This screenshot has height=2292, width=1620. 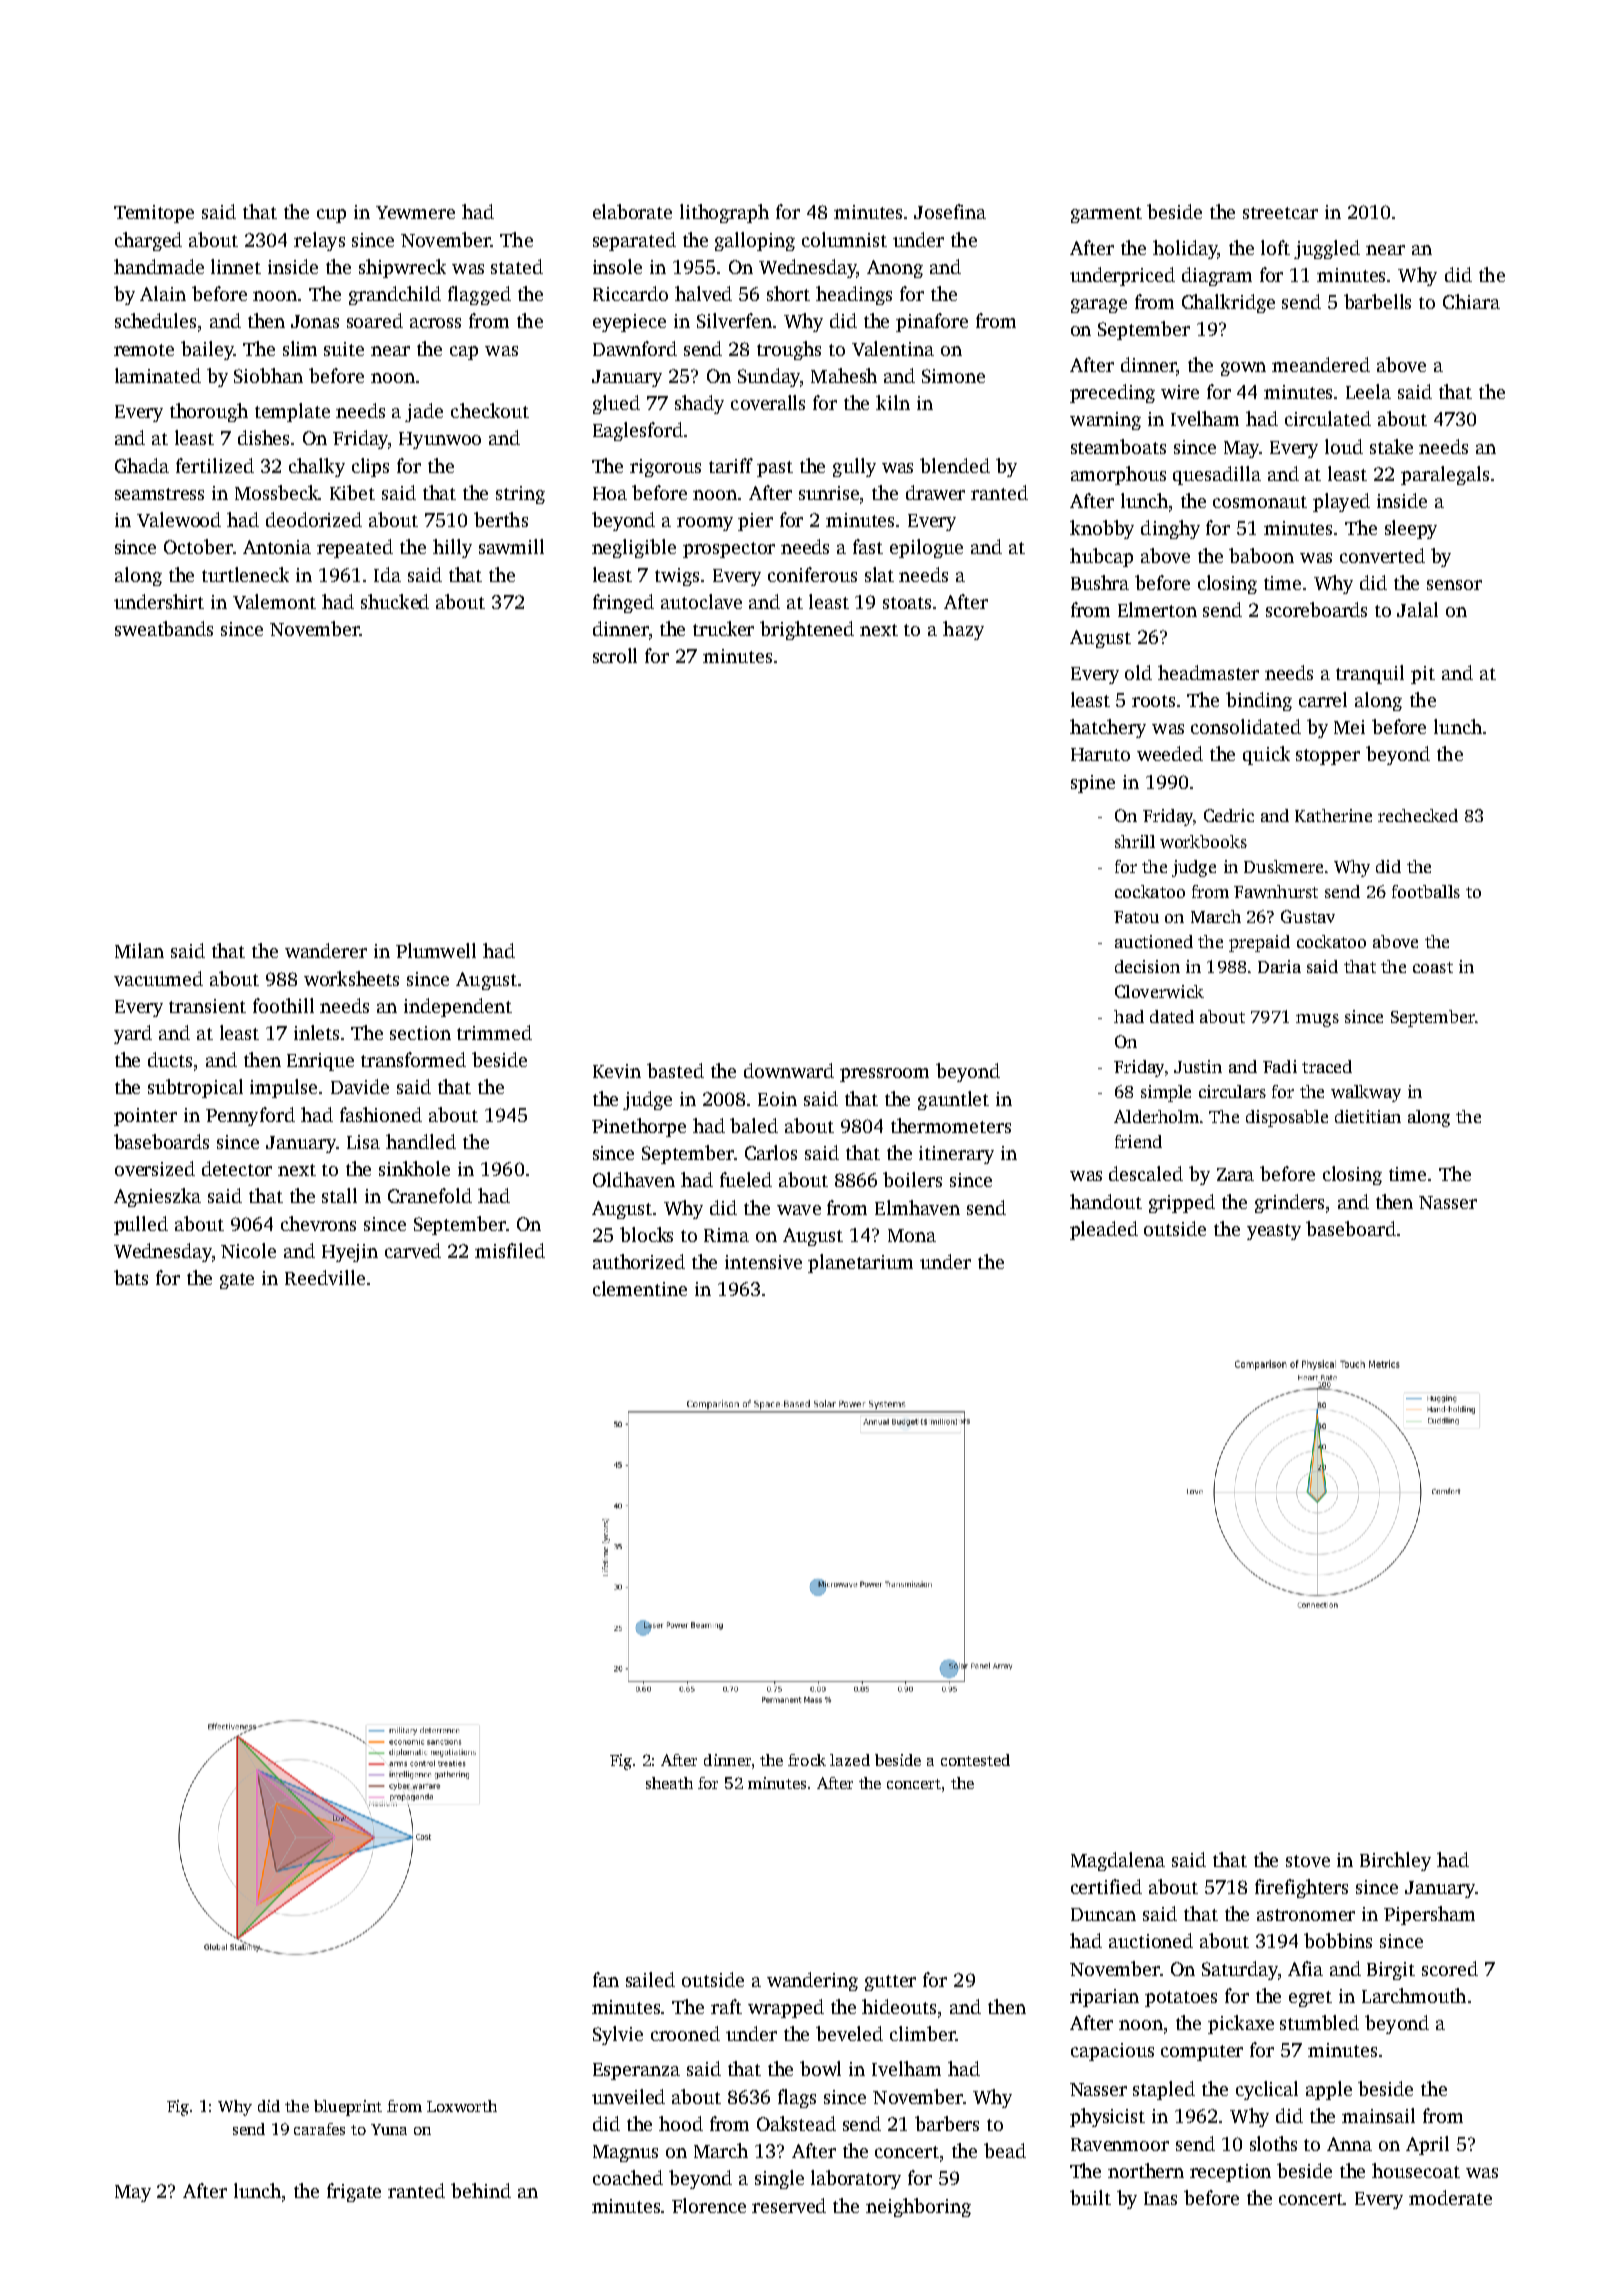 What do you see at coordinates (319, 2129) in the screenshot?
I see `carafes` at bounding box center [319, 2129].
